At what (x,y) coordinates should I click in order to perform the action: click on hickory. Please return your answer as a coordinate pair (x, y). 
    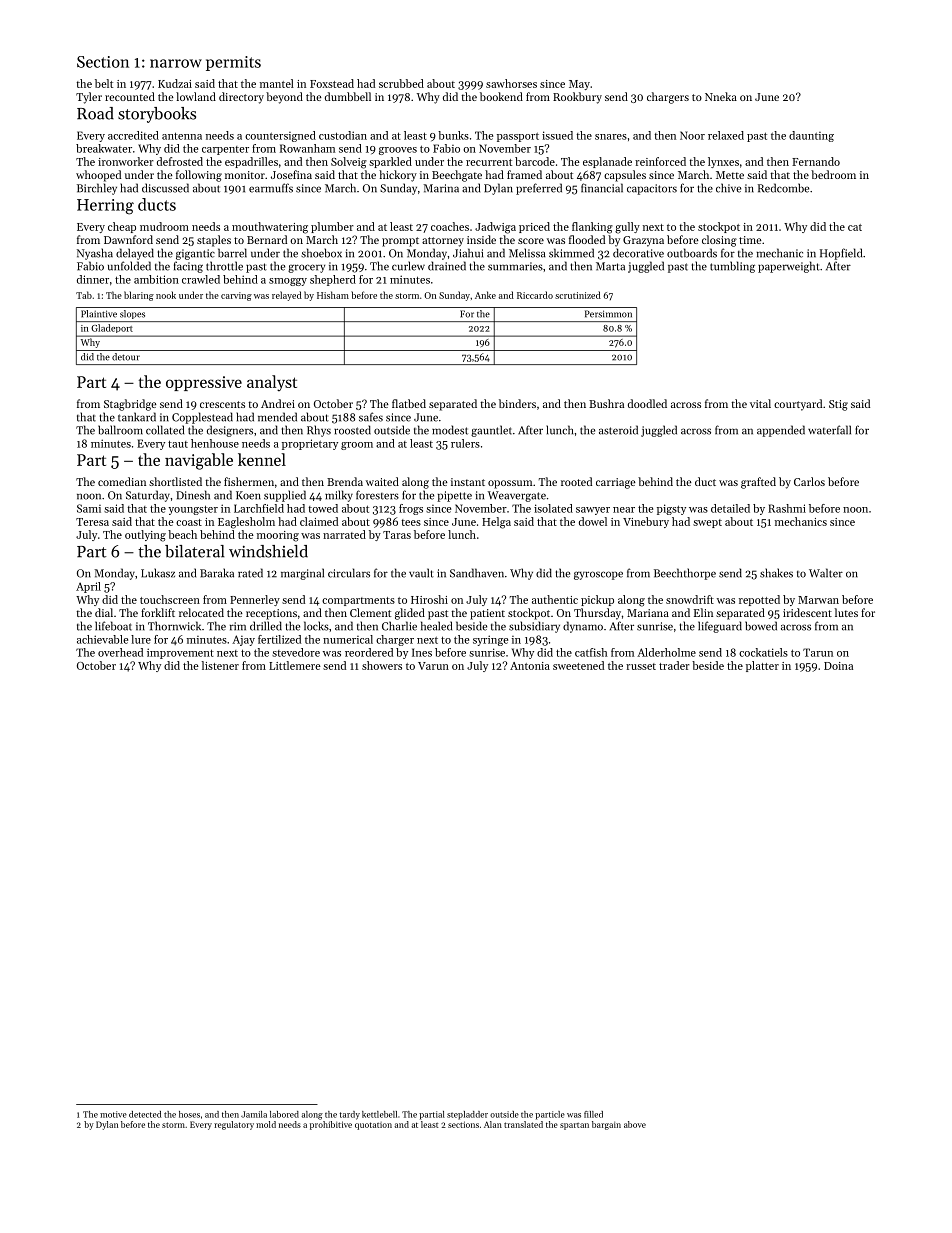
    Looking at the image, I should click on (398, 176).
